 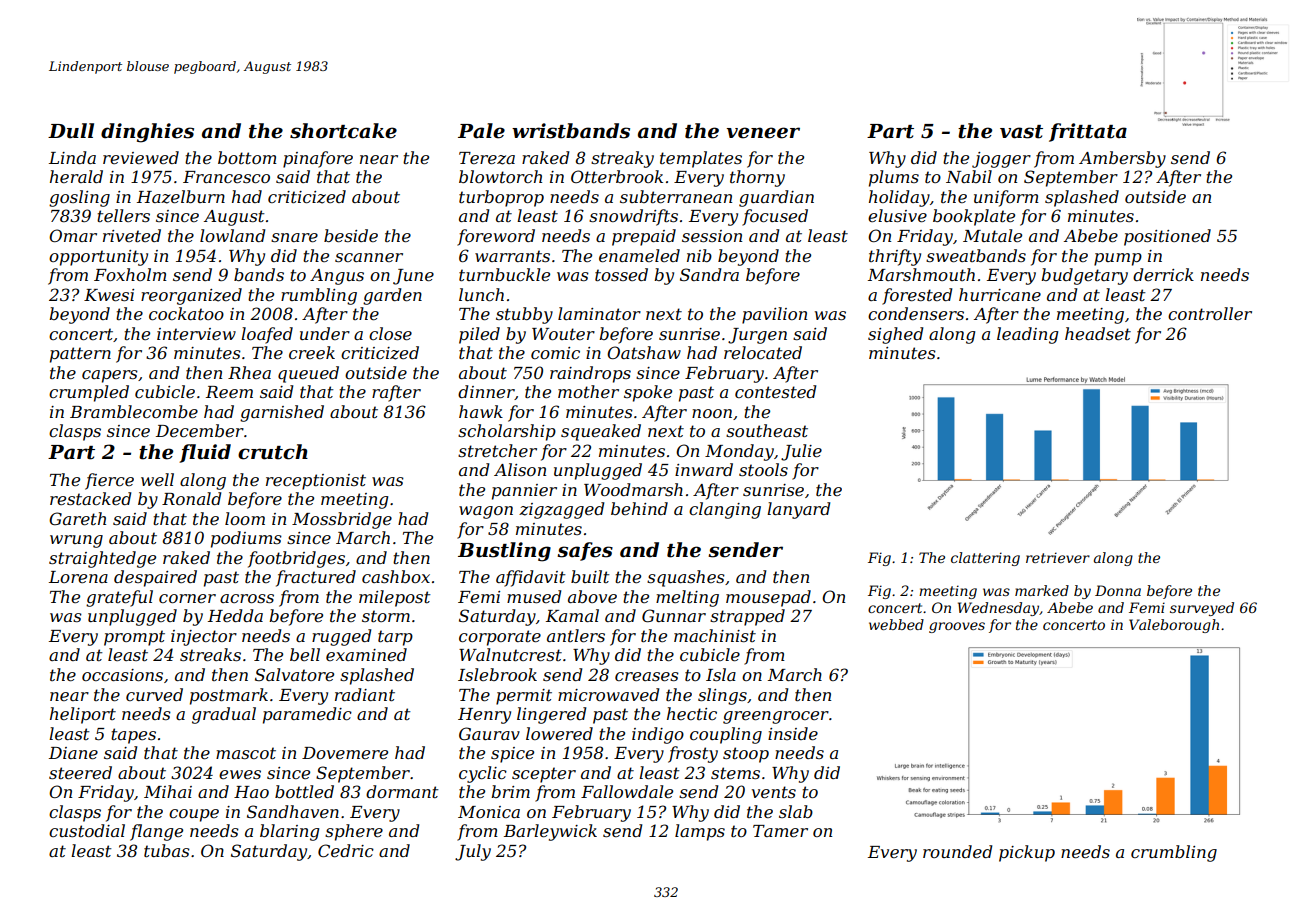 I want to click on Dull, so click(x=71, y=131).
